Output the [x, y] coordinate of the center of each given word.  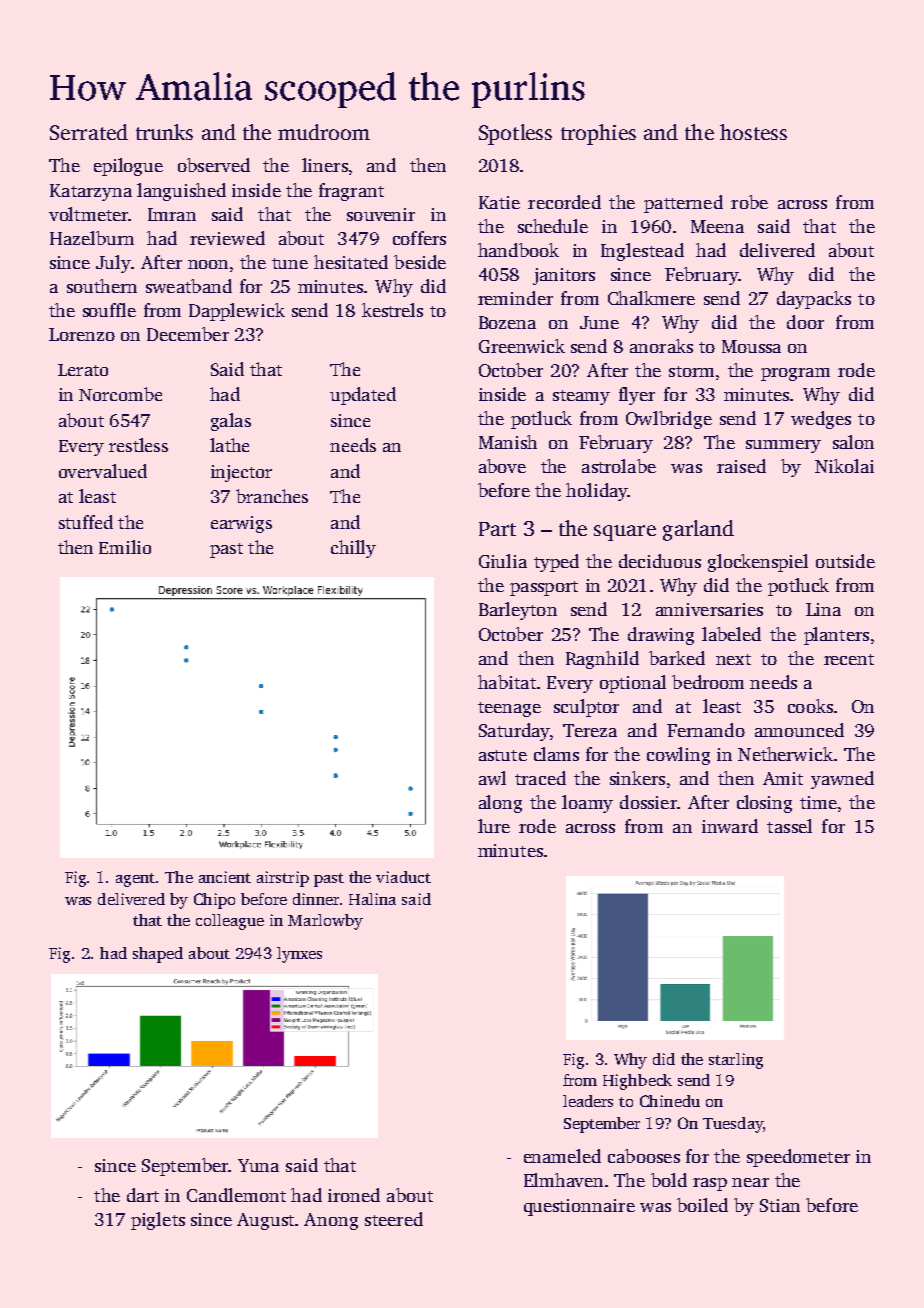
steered [394, 1219]
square [625, 533]
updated [363, 396]
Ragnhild [602, 660]
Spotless [515, 134]
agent [135, 880]
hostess [753, 132]
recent [849, 659]
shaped [158, 955]
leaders [588, 1101]
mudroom [324, 132]
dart [143, 1195]
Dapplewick [237, 312]
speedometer [798, 1158]
